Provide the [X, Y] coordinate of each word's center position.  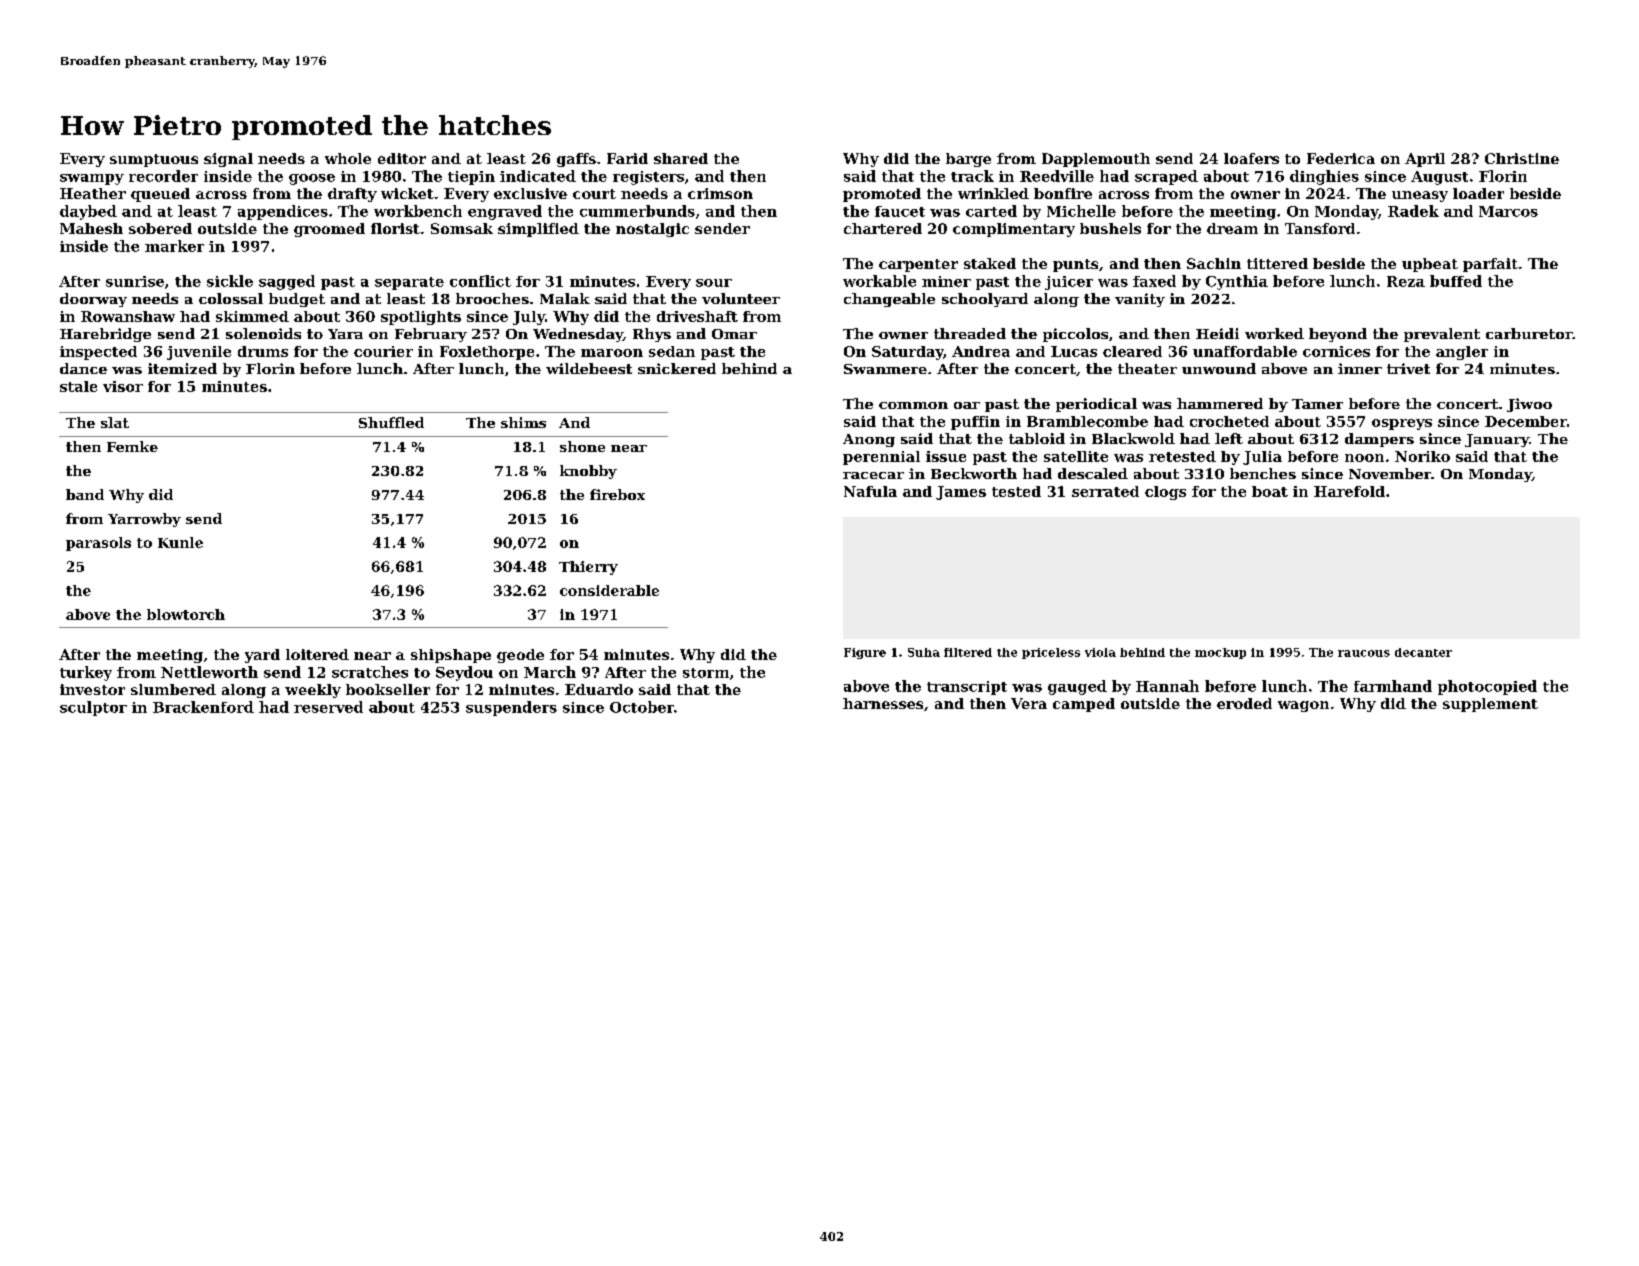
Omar [734, 334]
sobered [160, 228]
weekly [313, 691]
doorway [93, 300]
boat [1270, 491]
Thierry [588, 568]
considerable [609, 590]
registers [648, 178]
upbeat [1430, 265]
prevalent [1442, 335]
